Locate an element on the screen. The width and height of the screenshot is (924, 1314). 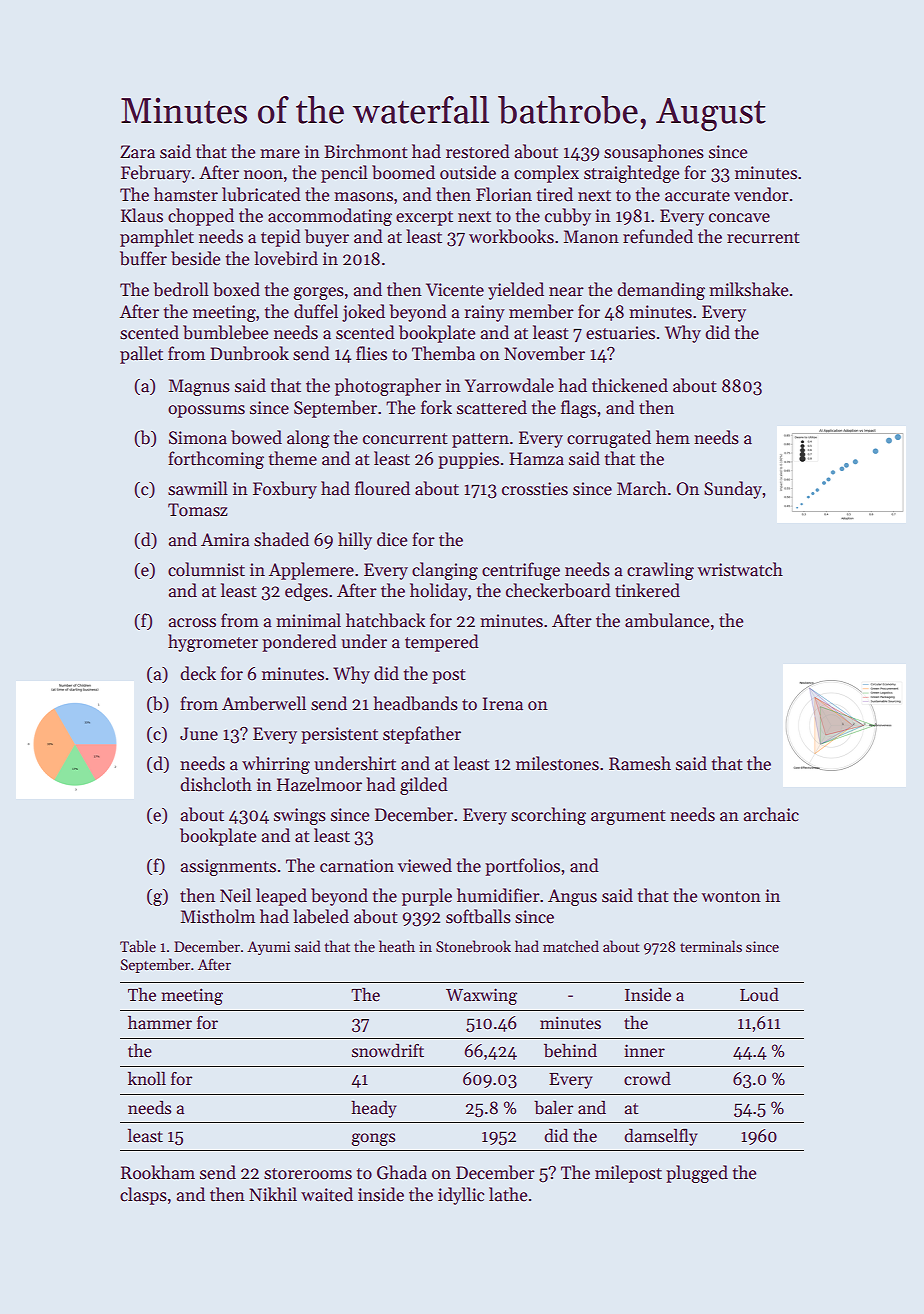
Angus is located at coordinates (572, 897).
